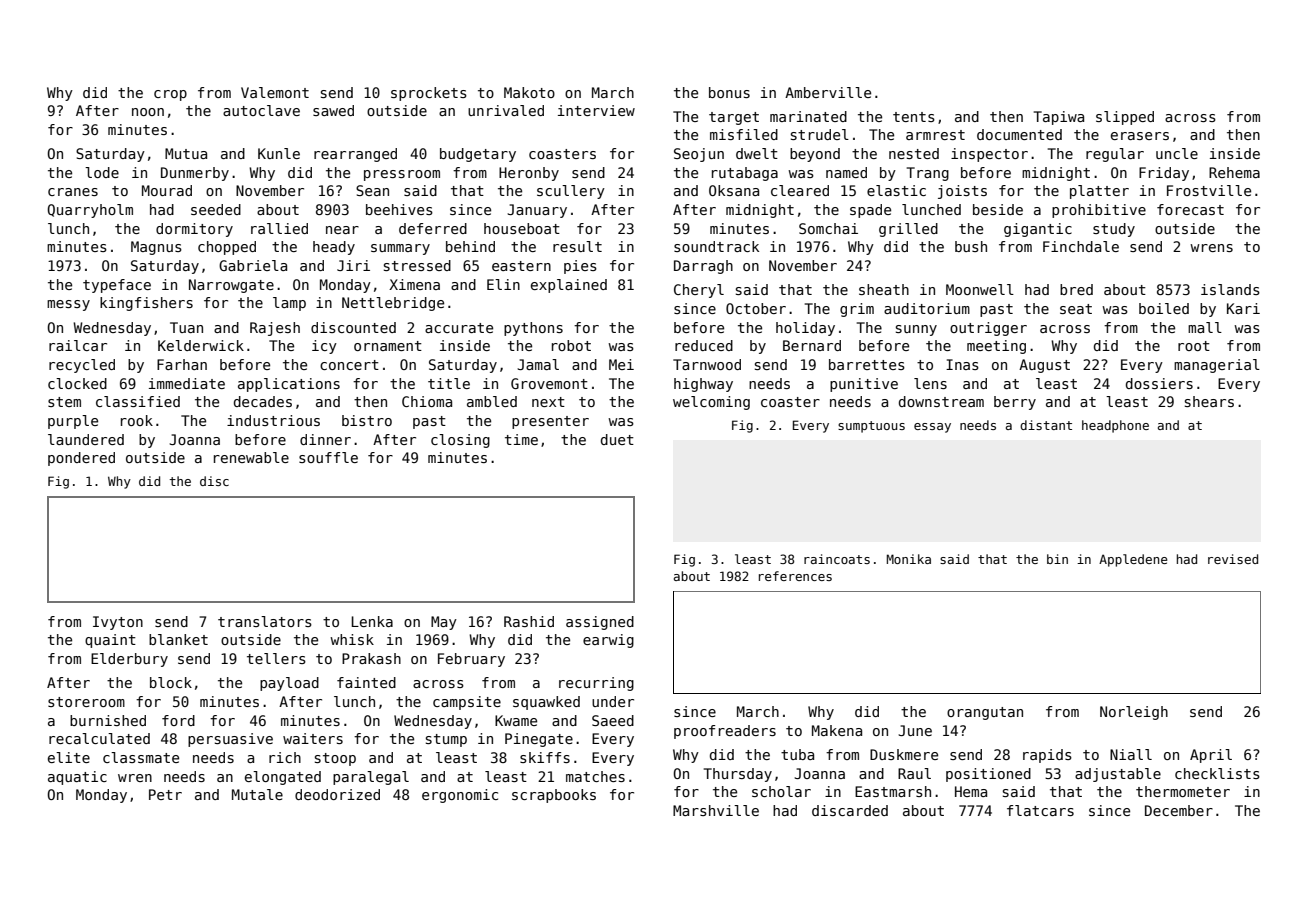  Describe the element at coordinates (1044, 366) in the image. I see `August` at that location.
